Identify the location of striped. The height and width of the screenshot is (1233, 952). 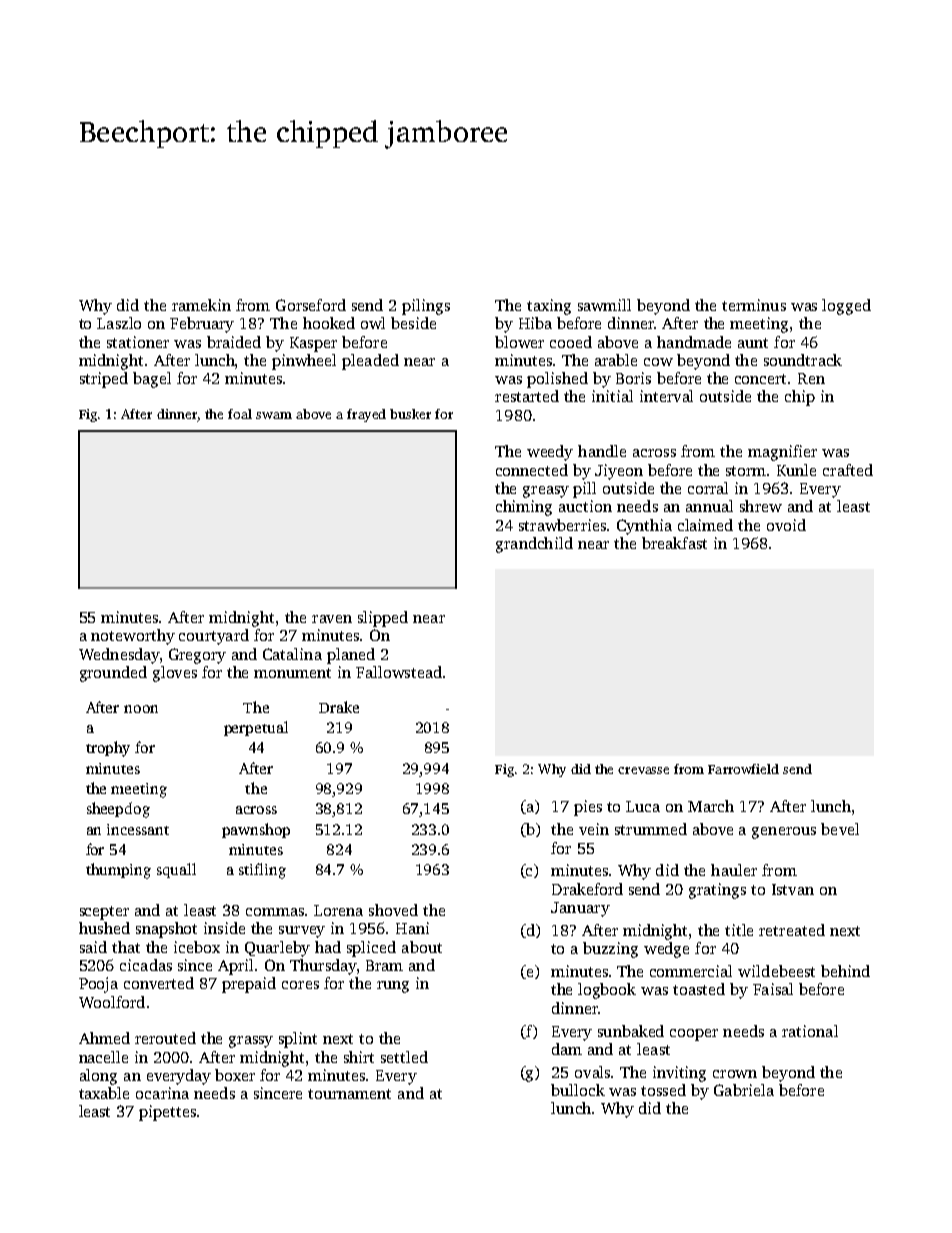
(104, 380).
